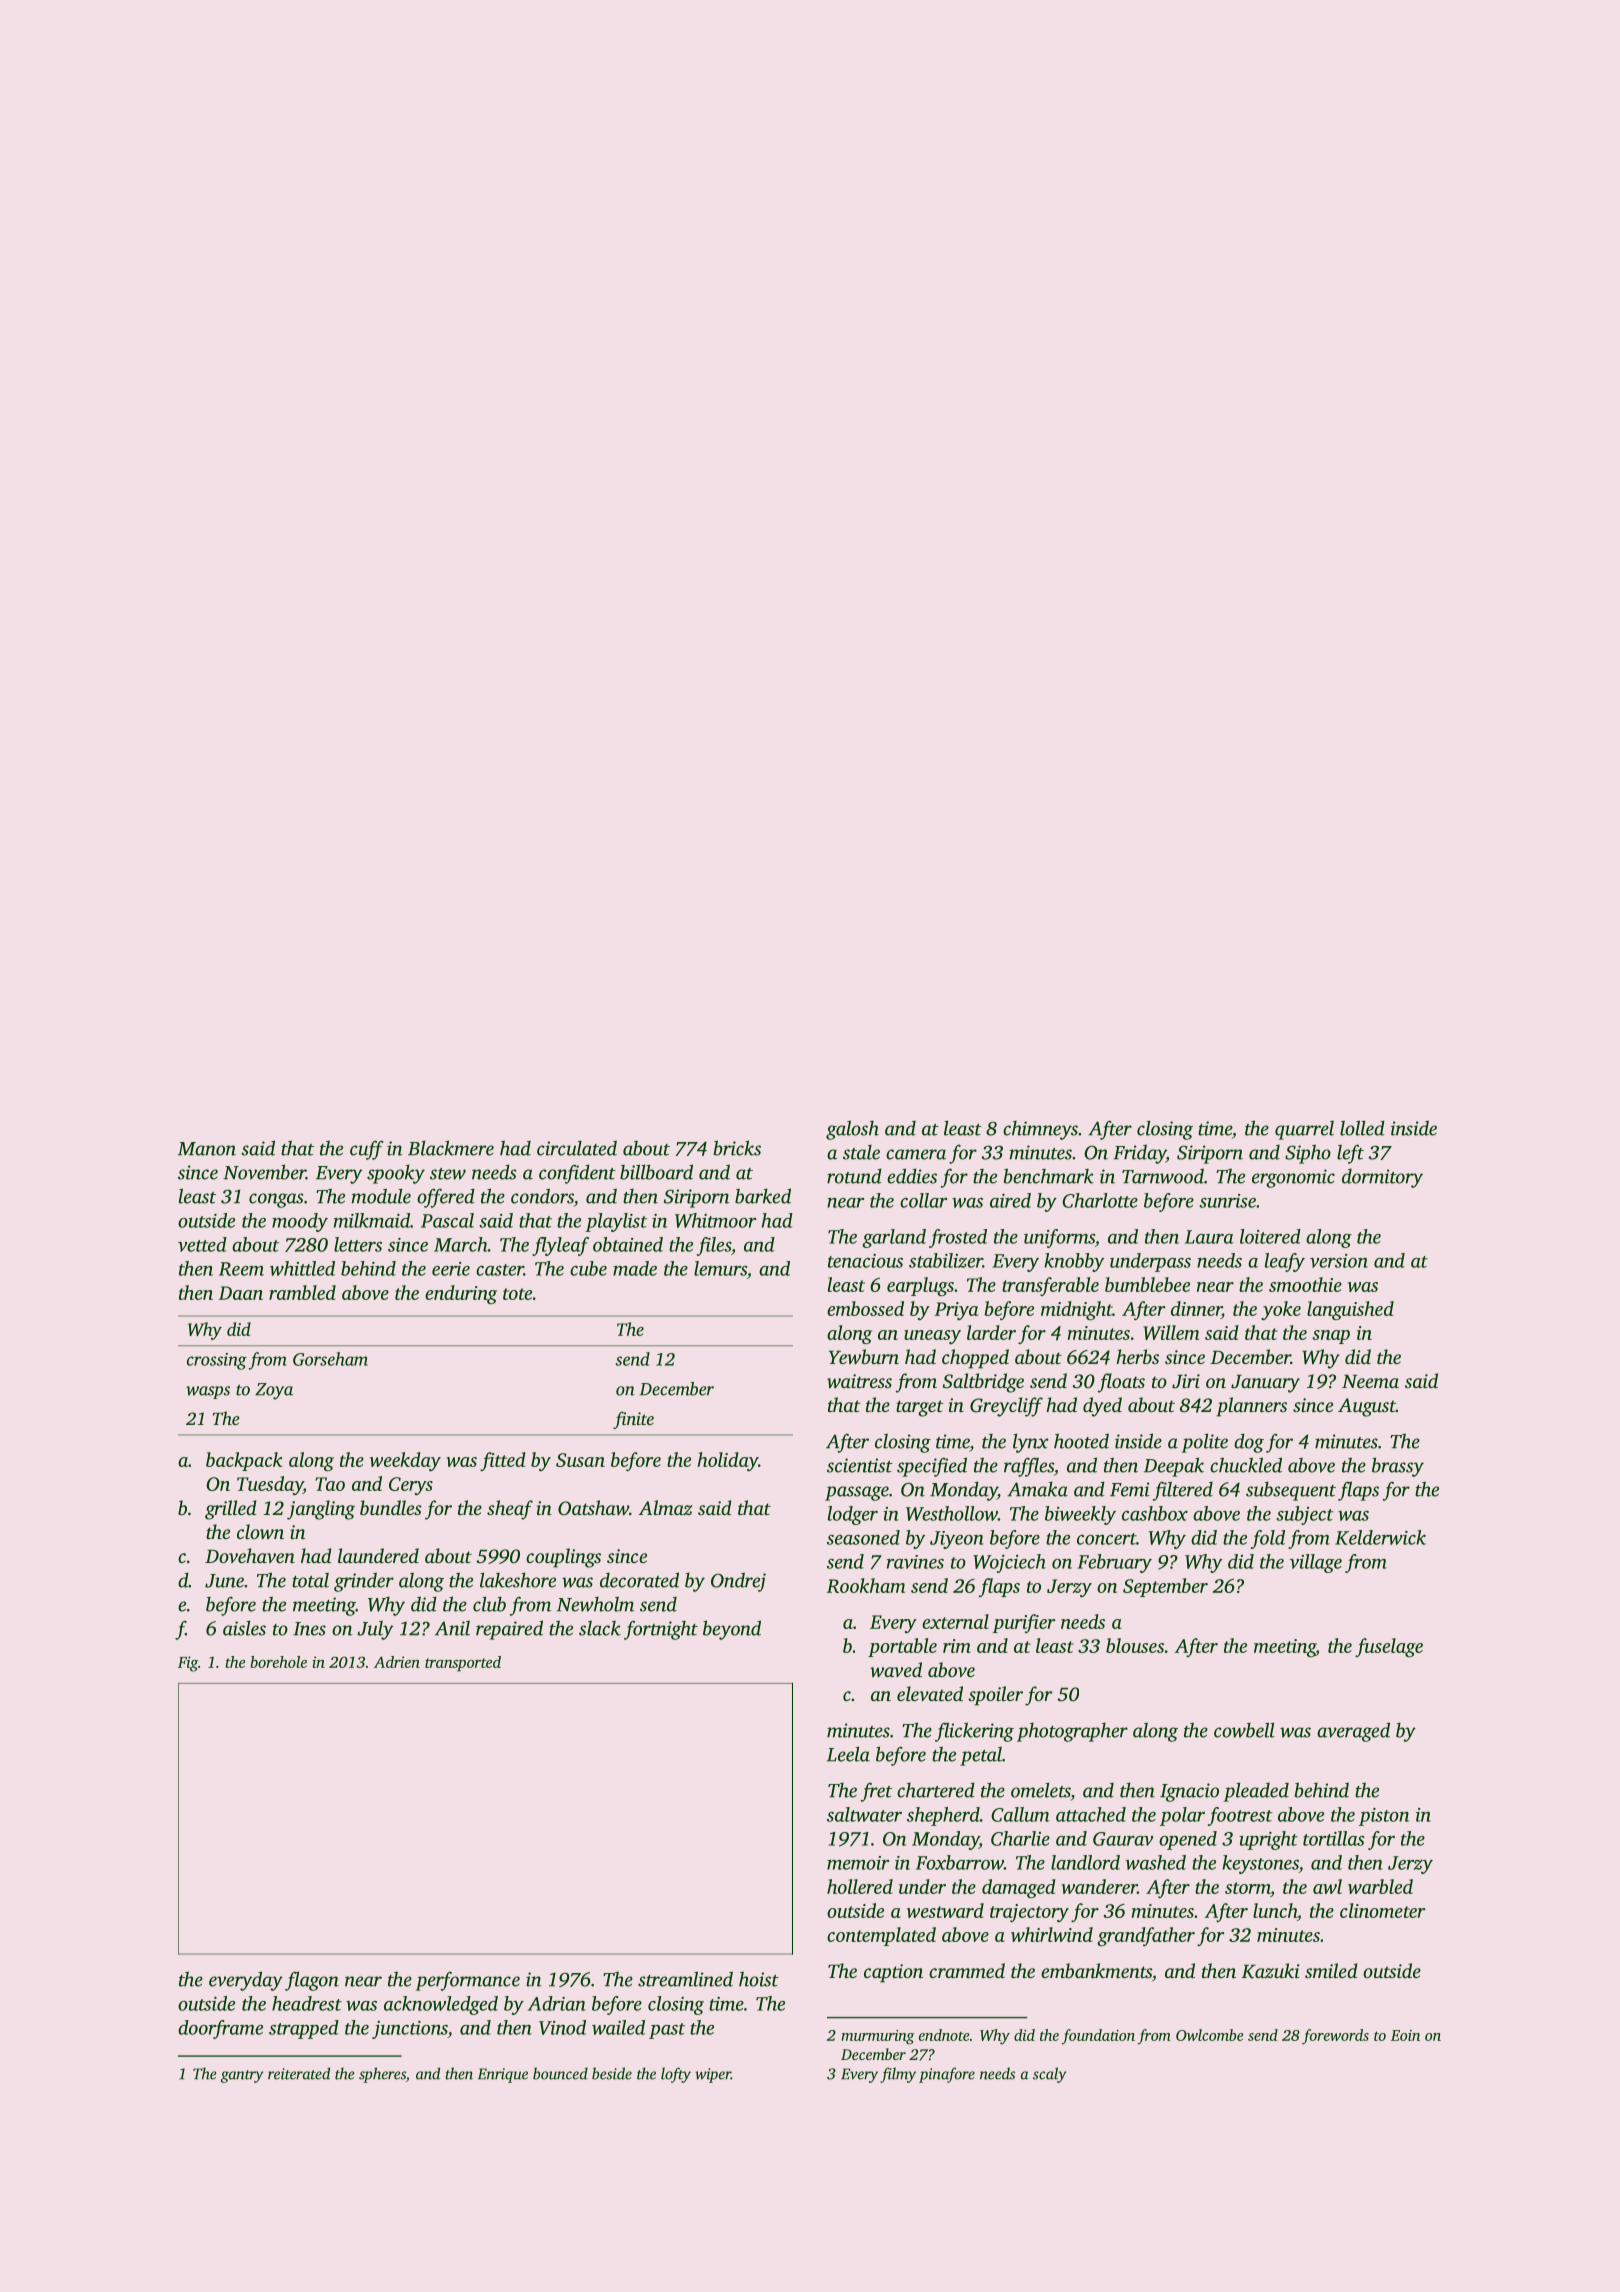 The width and height of the screenshot is (1620, 2292). What do you see at coordinates (231, 1510) in the screenshot?
I see `grilled` at bounding box center [231, 1510].
